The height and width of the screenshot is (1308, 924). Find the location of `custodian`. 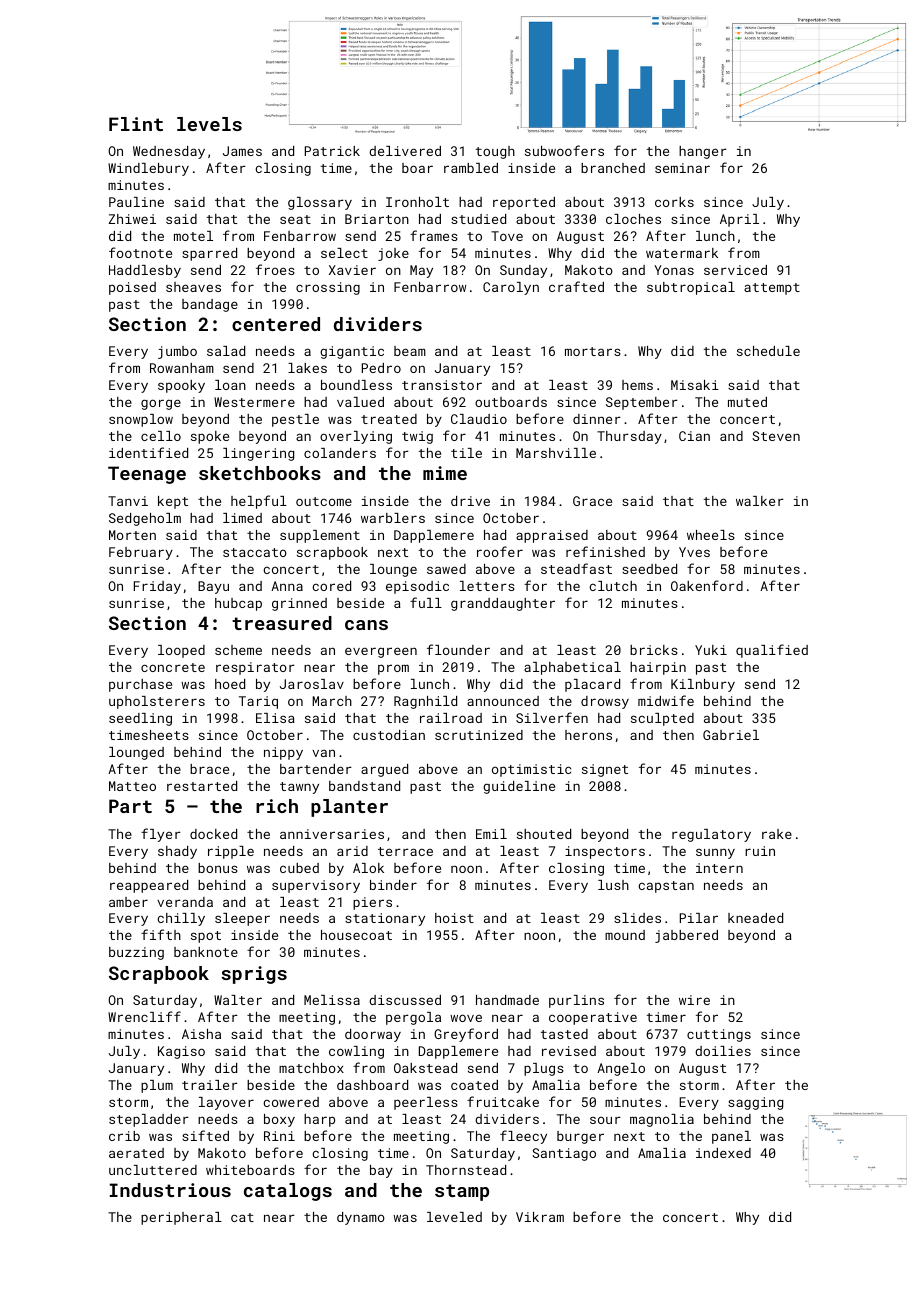

custodian is located at coordinates (389, 735).
